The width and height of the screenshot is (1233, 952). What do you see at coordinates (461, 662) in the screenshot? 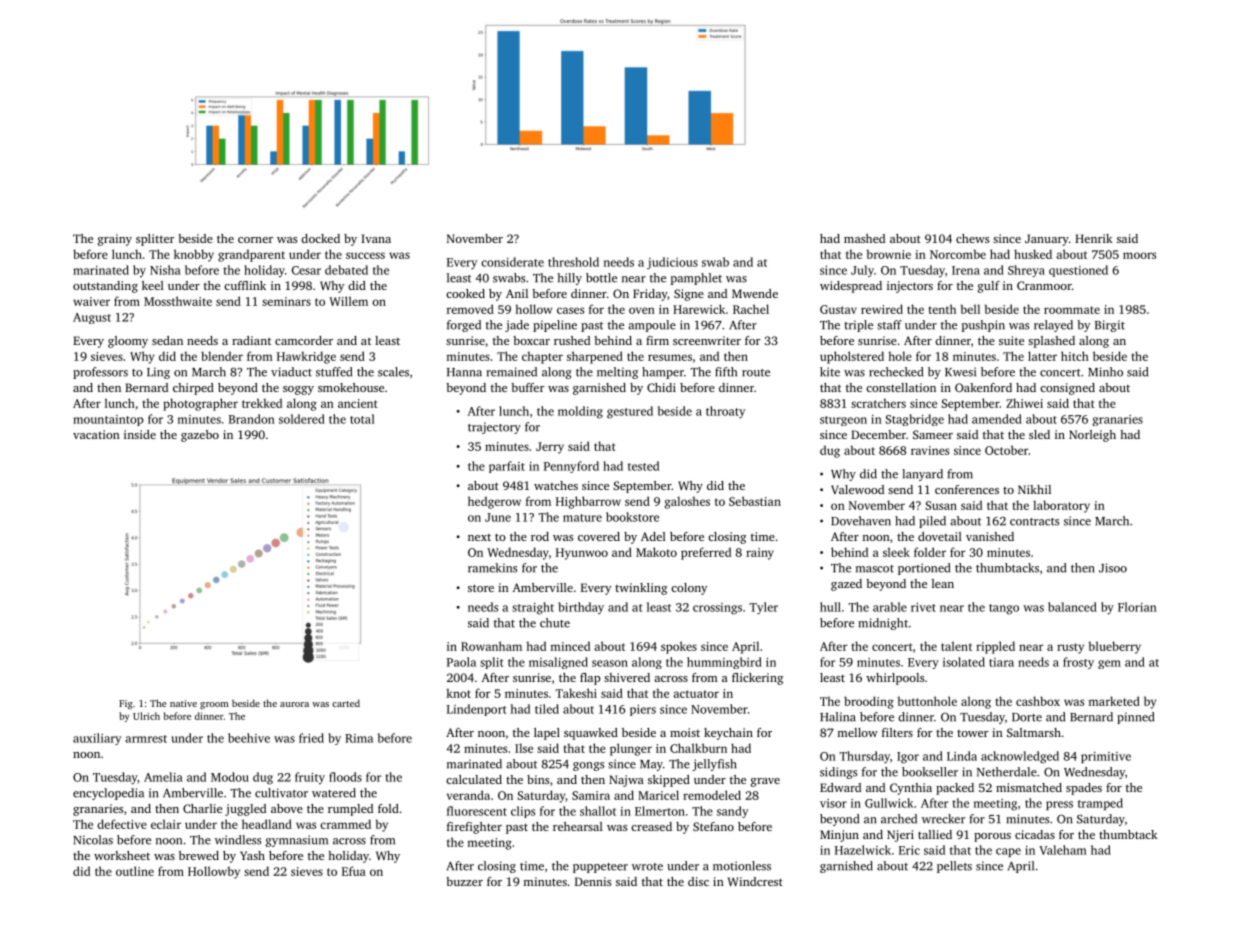
I see `Paola` at bounding box center [461, 662].
